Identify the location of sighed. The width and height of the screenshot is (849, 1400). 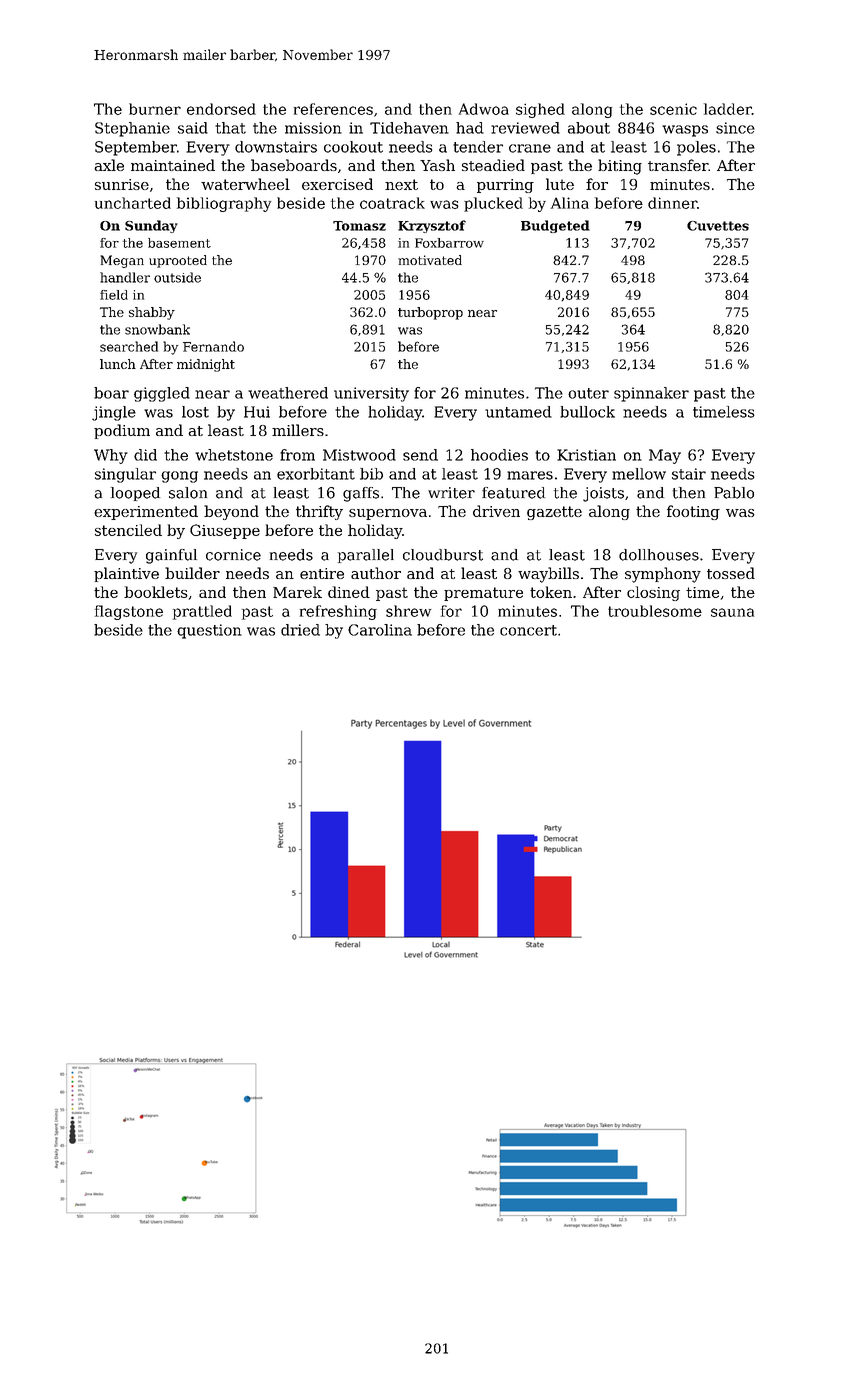
(540, 110).
